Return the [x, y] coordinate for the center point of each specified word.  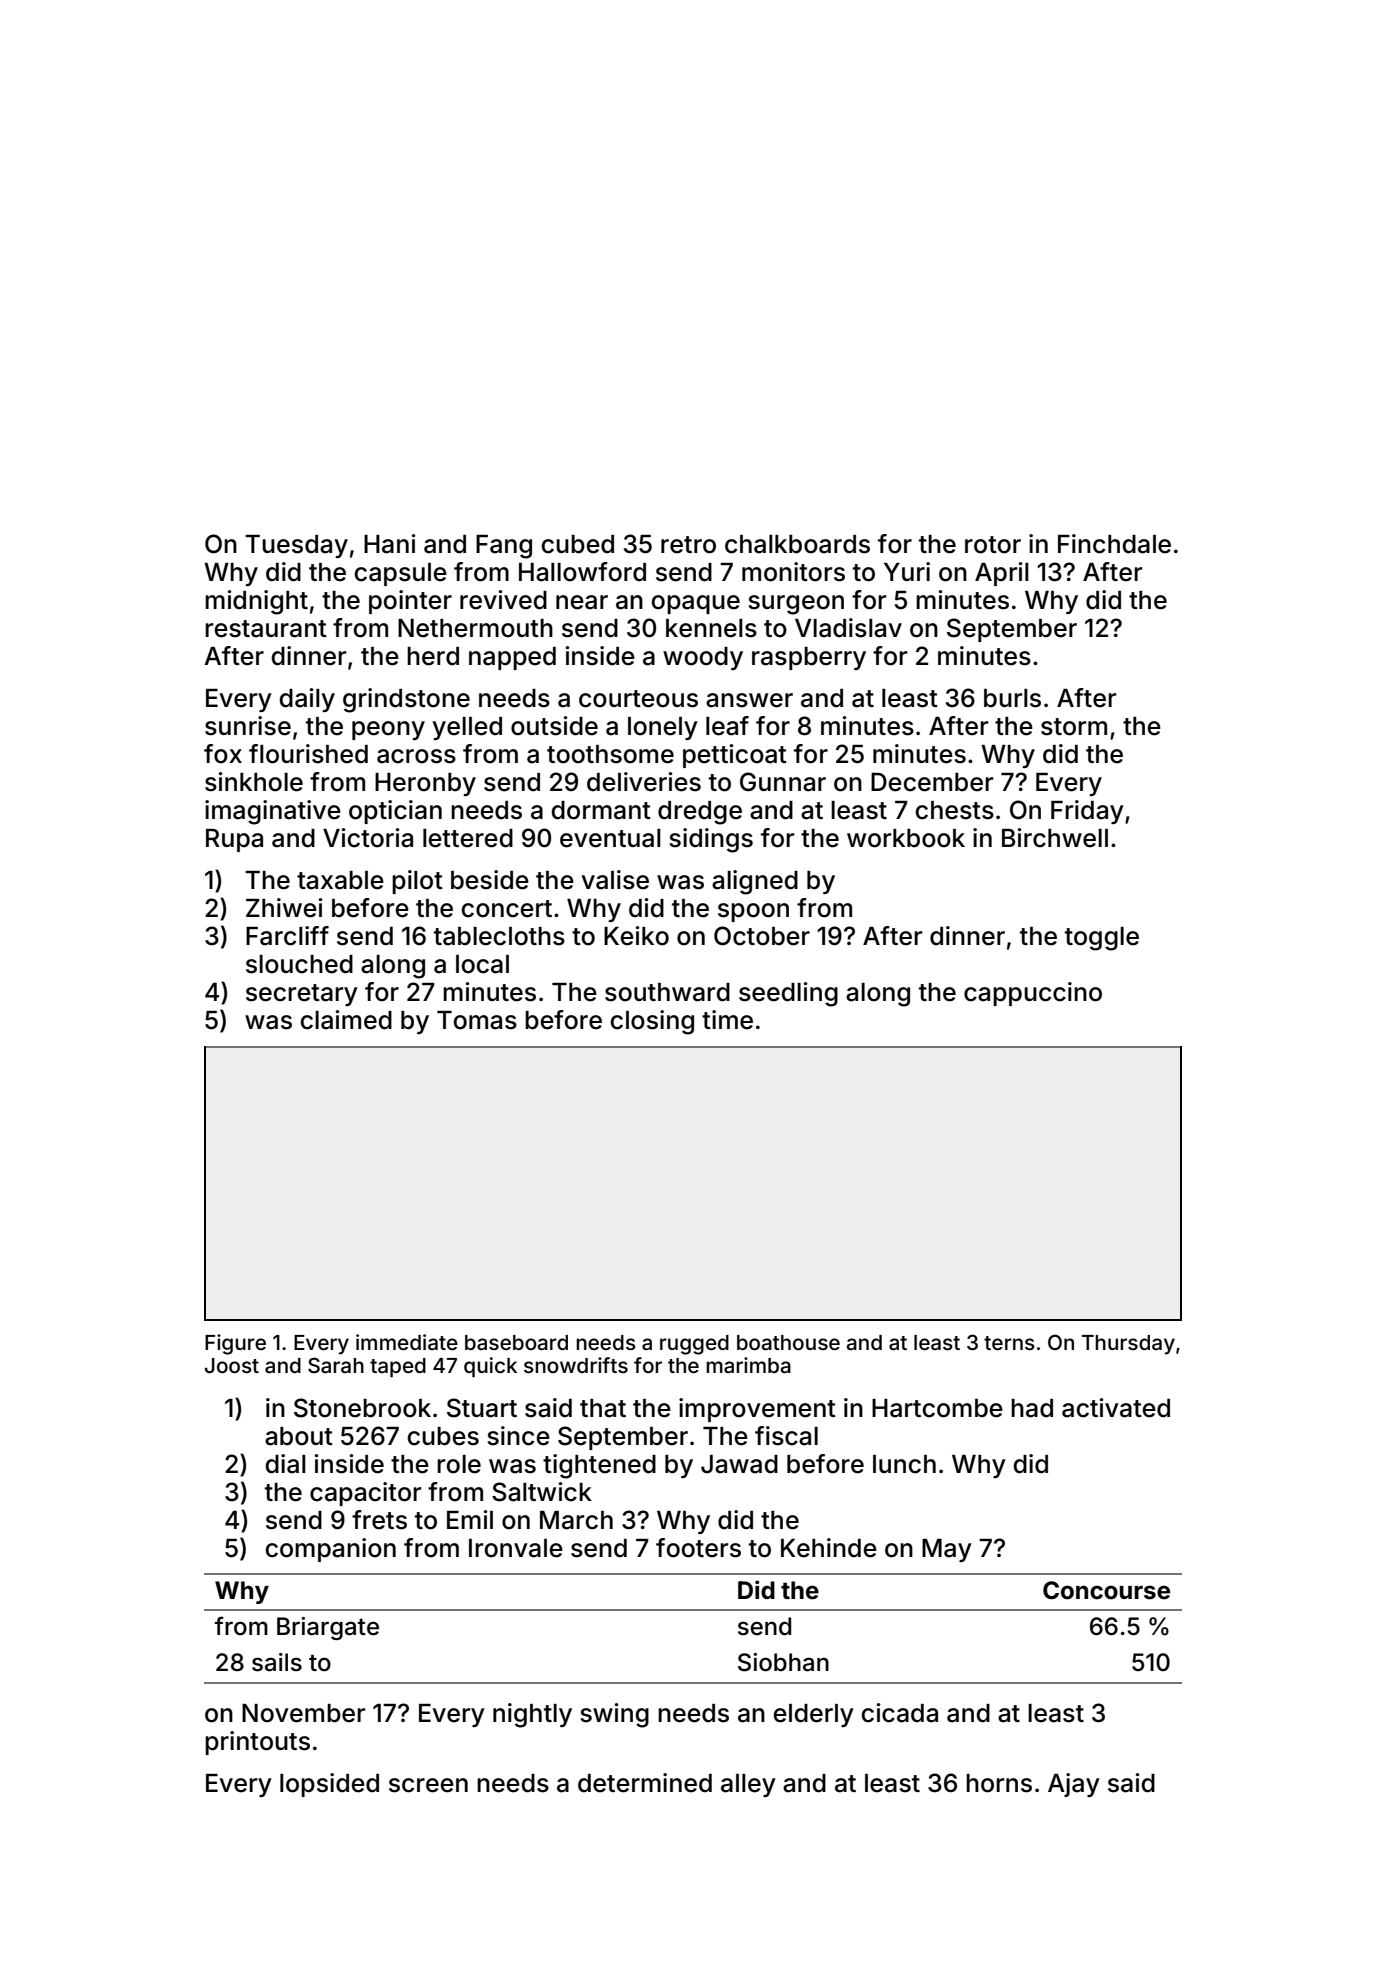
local [482, 964]
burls [1012, 698]
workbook [906, 838]
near [582, 602]
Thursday [1128, 1345]
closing [652, 1022]
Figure [235, 1344]
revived [503, 600]
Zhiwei [284, 908]
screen [428, 1785]
